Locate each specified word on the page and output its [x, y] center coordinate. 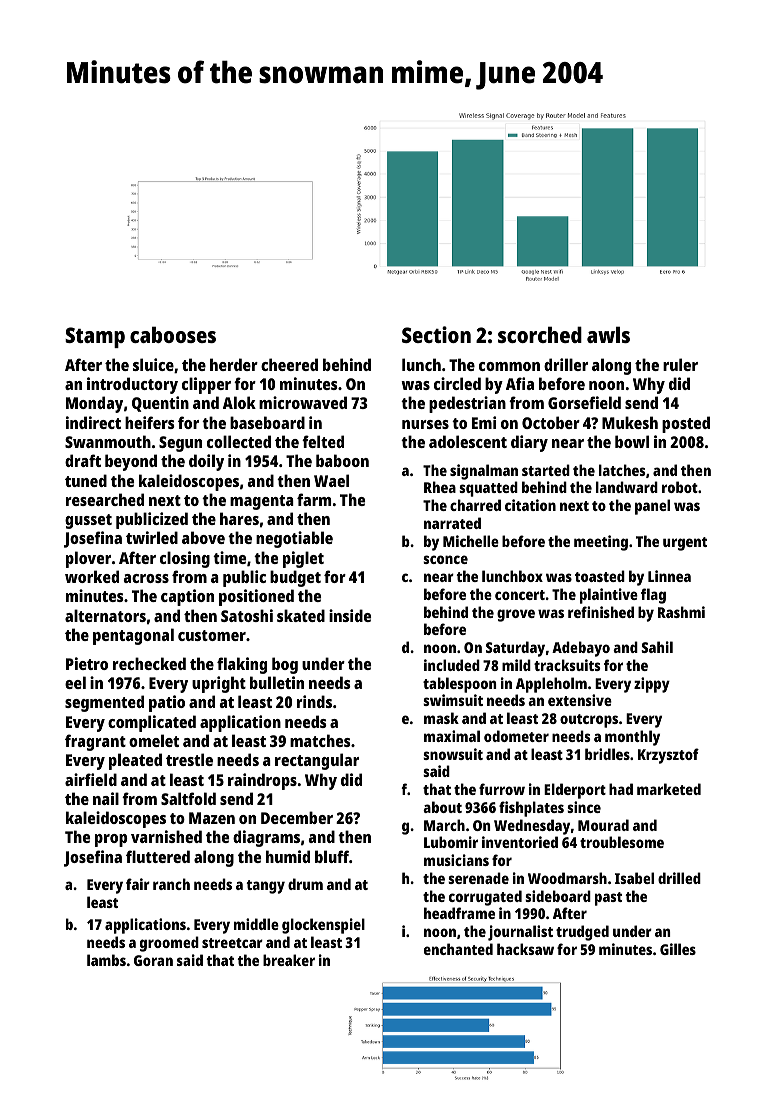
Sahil [657, 647]
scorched [540, 334]
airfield [91, 779]
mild [516, 665]
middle [256, 924]
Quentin [160, 404]
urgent [685, 544]
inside [350, 615]
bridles [607, 754]
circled [457, 383]
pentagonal [133, 636]
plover [88, 559]
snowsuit [453, 754]
